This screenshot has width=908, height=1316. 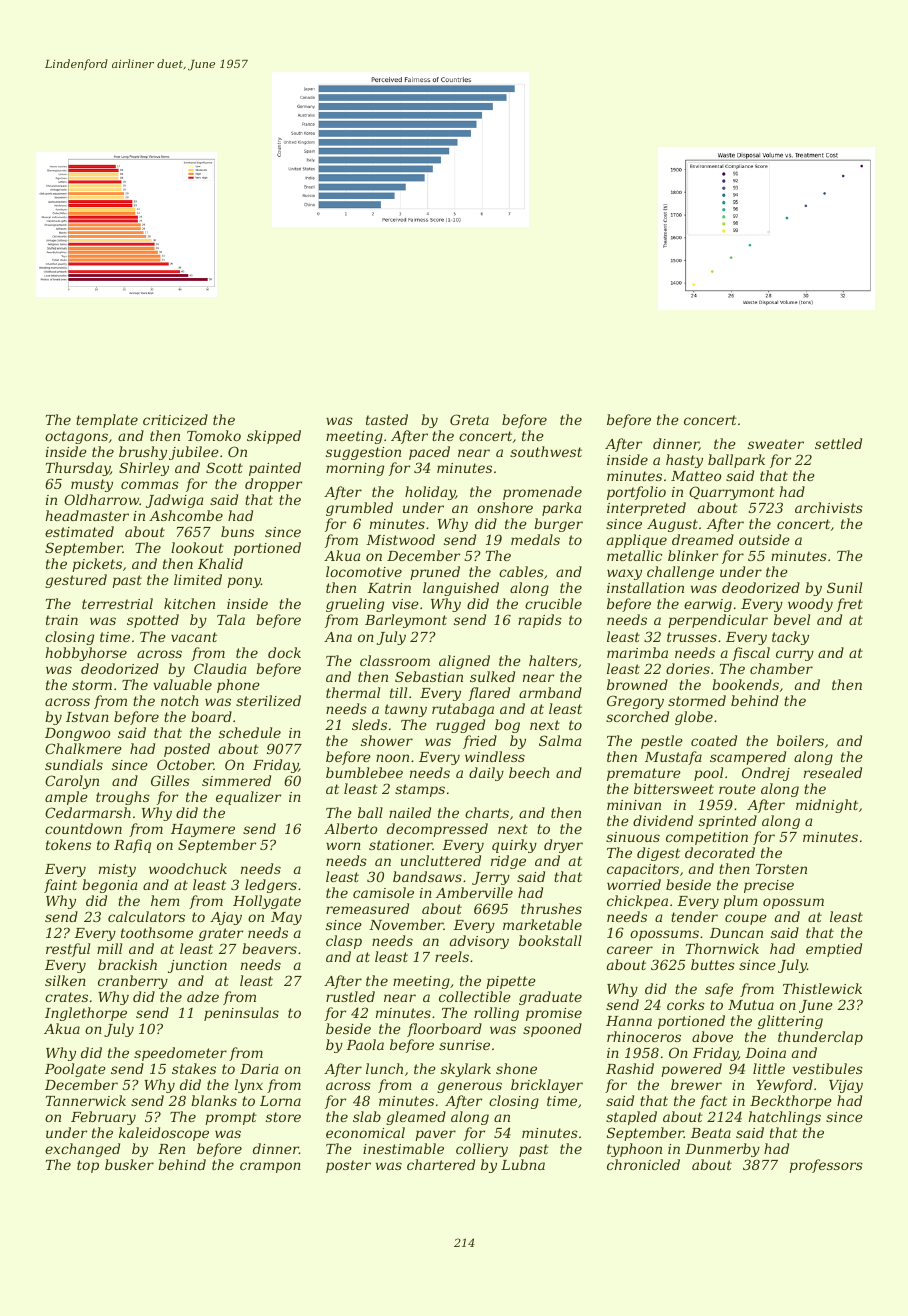 I want to click on hobbyhorse, so click(x=86, y=654).
